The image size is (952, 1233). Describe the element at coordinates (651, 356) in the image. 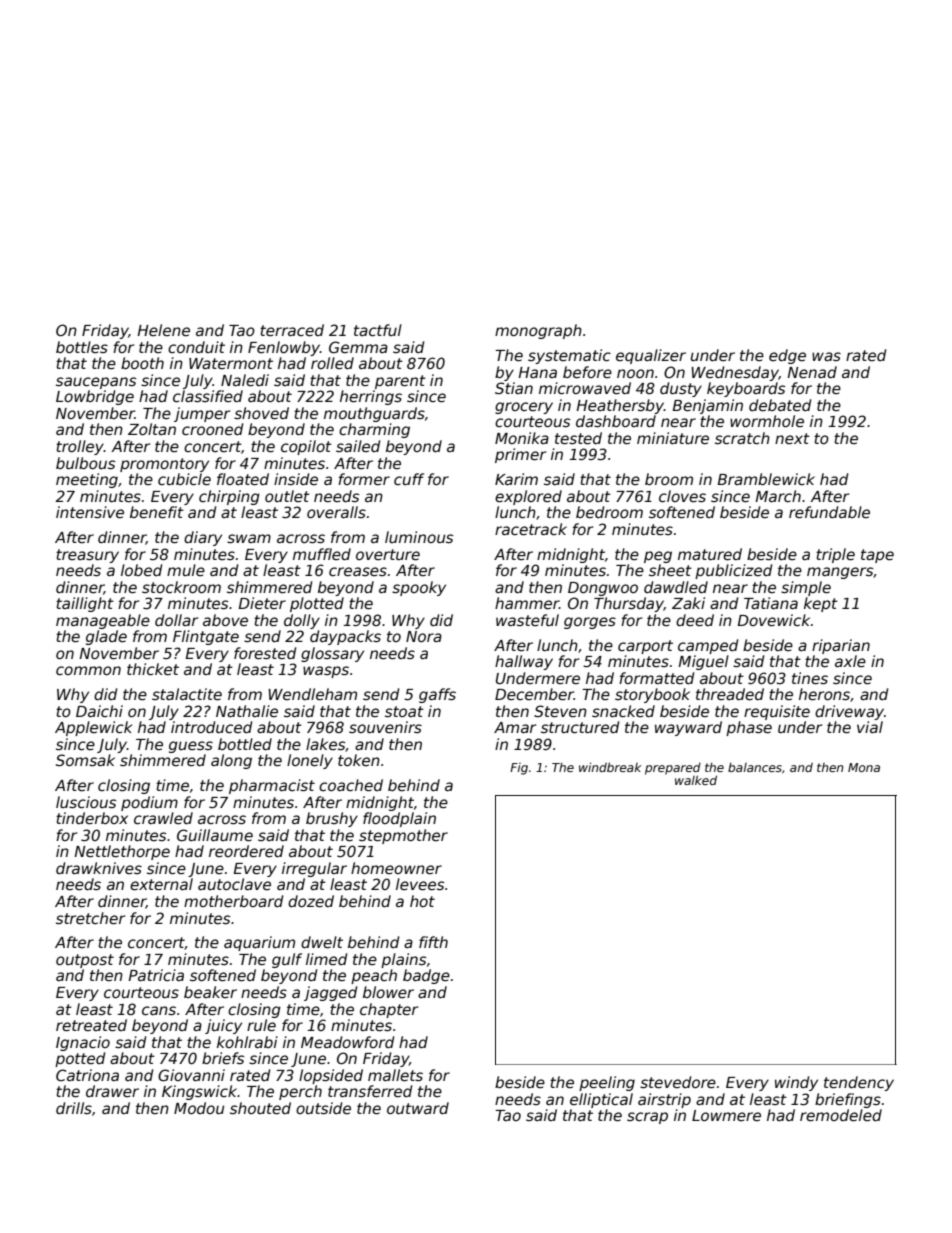

I see `equalizer` at that location.
